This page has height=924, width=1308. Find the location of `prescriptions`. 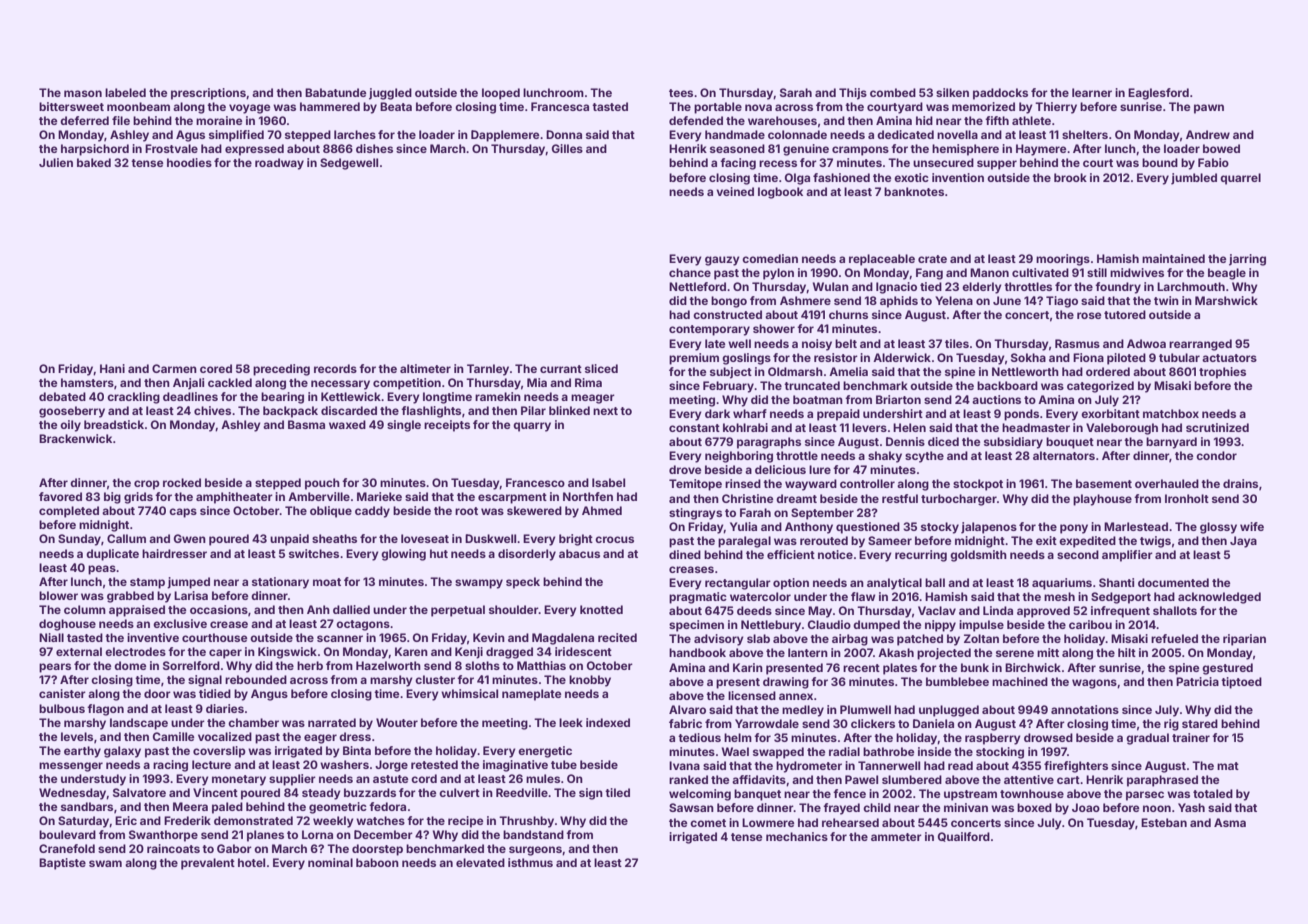

prescriptions is located at coordinates (208, 94).
